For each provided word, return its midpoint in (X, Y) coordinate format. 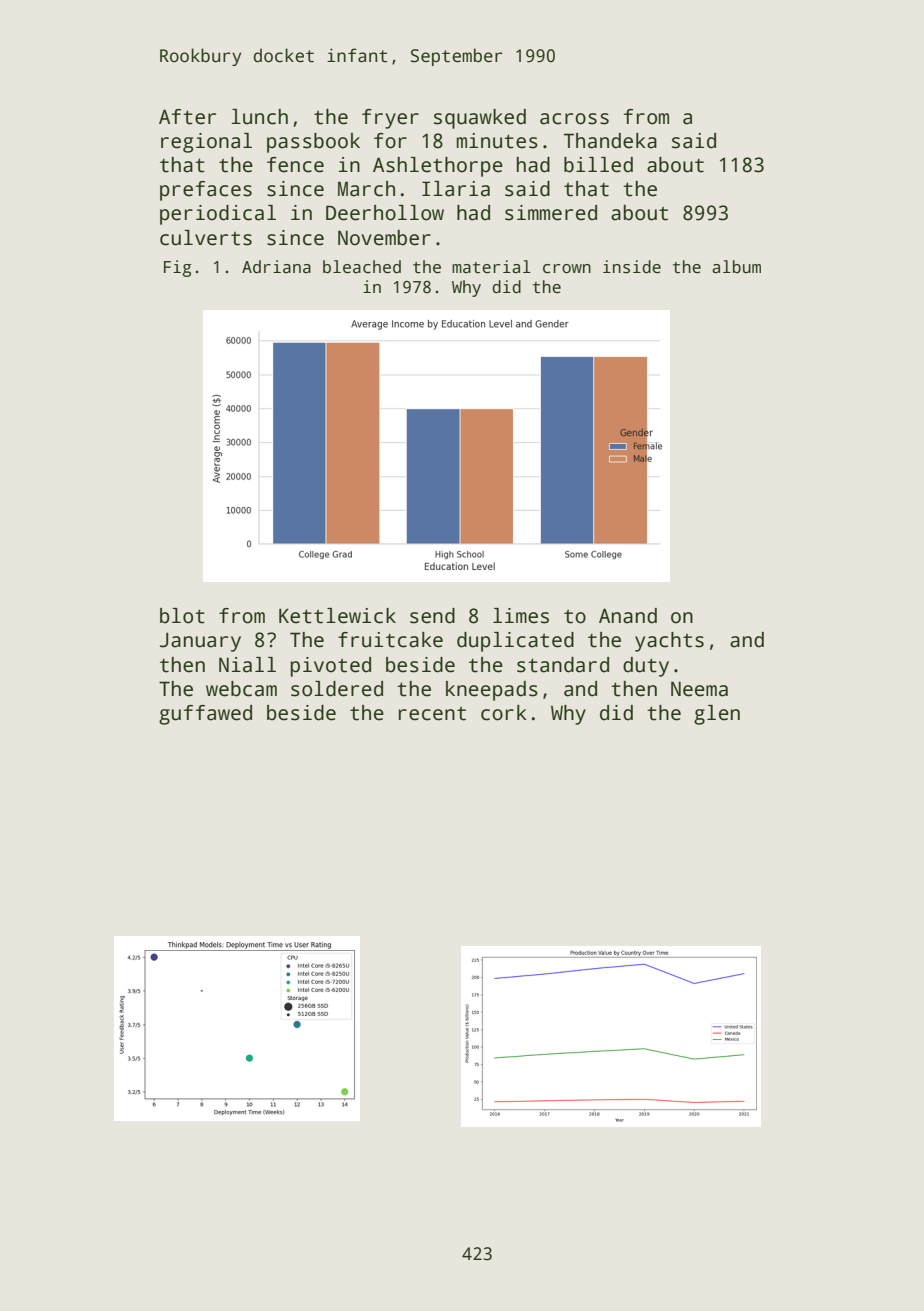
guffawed (205, 715)
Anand (628, 616)
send (432, 616)
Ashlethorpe (438, 167)
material (491, 267)
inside (632, 267)
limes (521, 616)
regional (206, 143)
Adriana (276, 267)
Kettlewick (337, 616)
